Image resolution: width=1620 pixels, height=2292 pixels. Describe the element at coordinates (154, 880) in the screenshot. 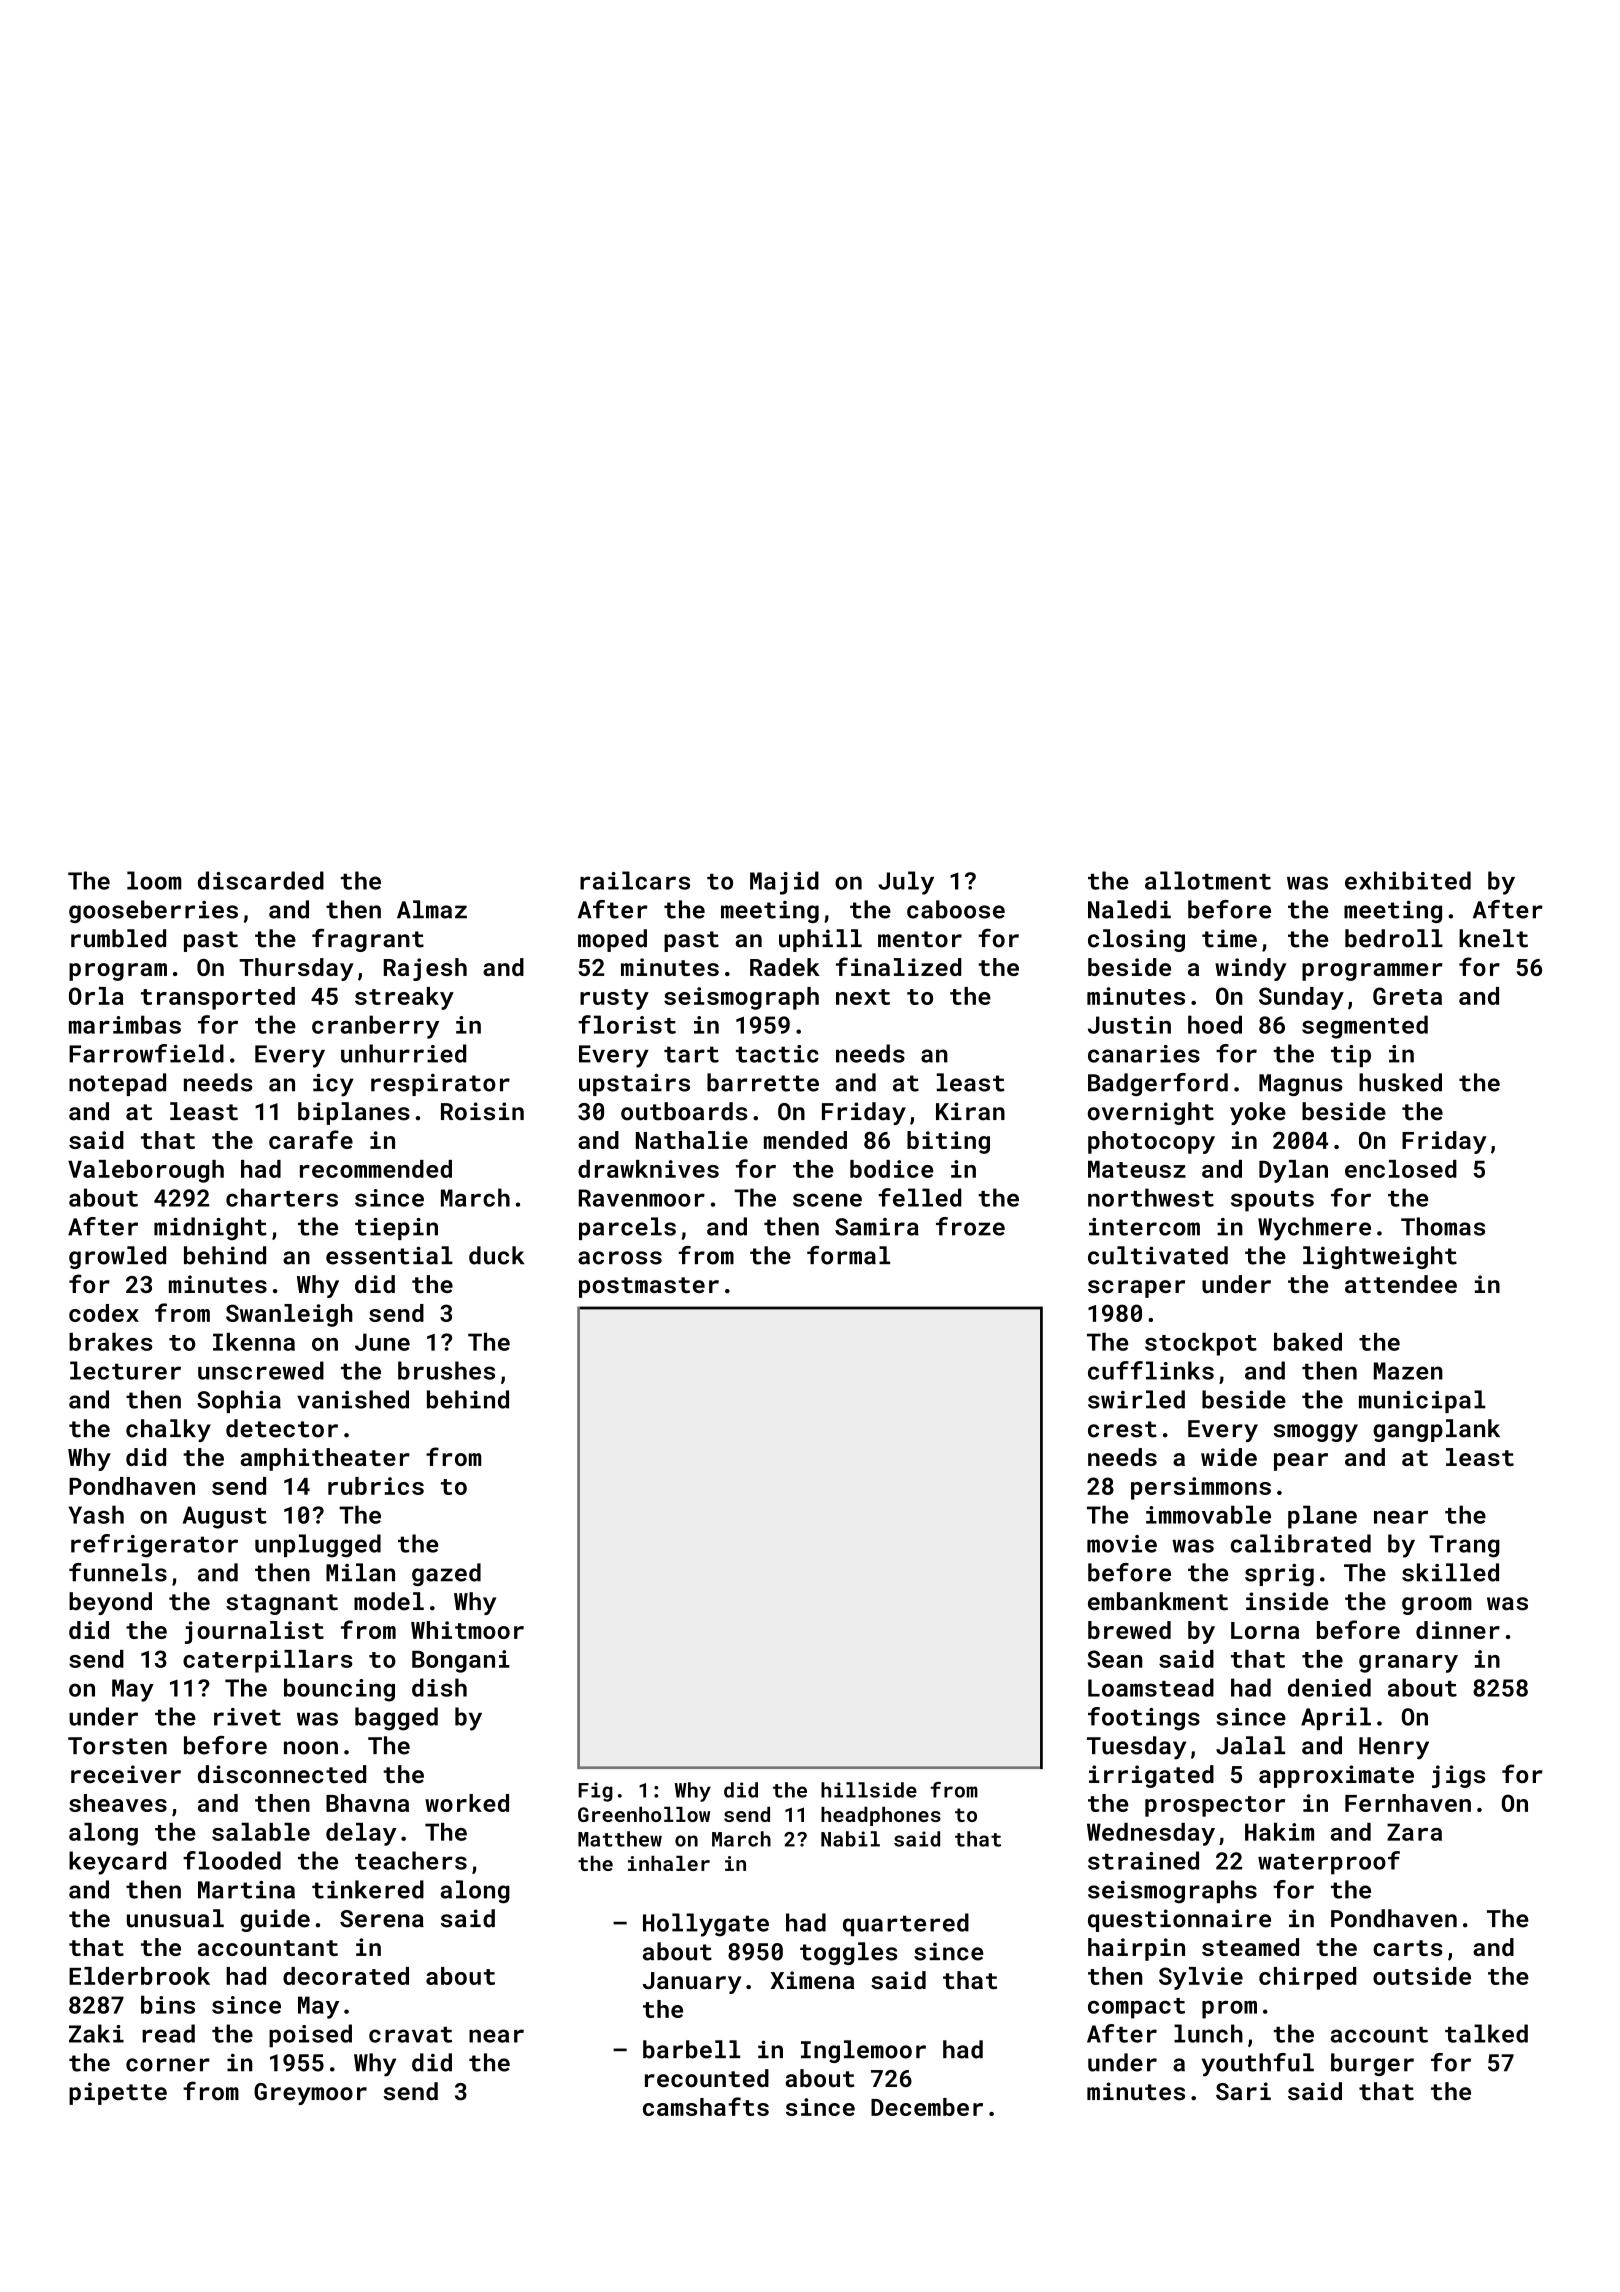

I see `loom` at that location.
